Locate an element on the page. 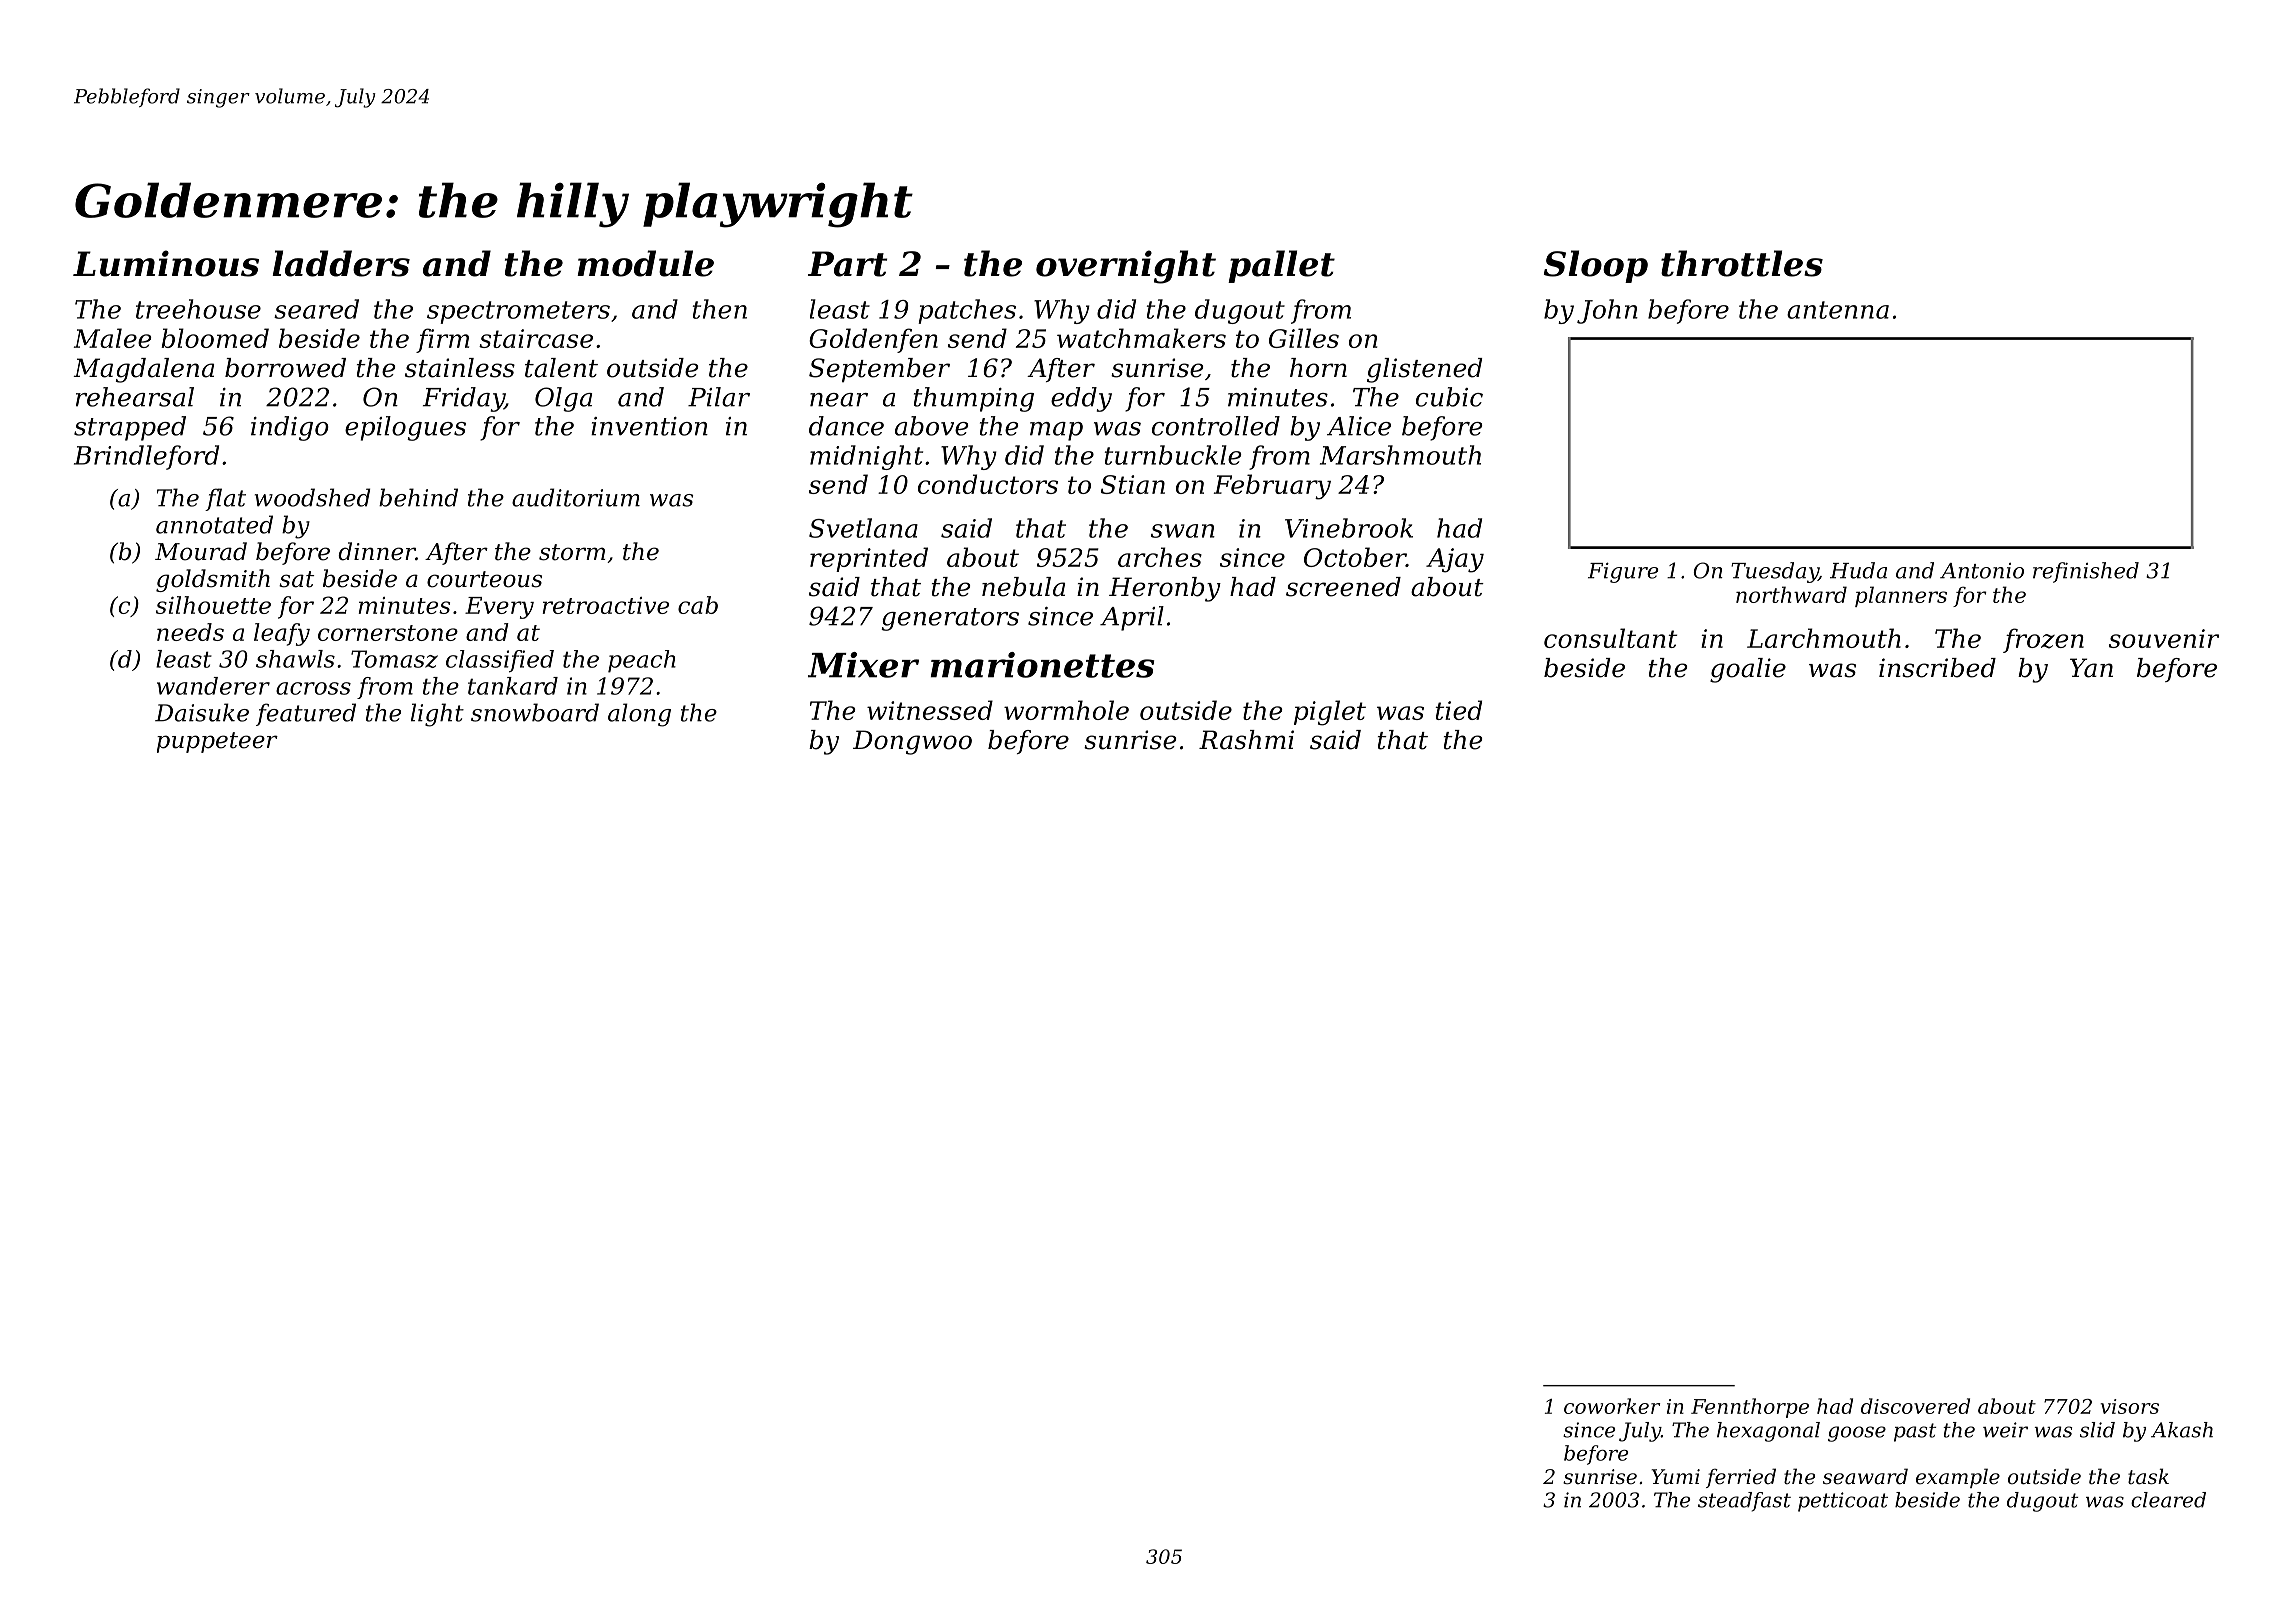  Rashmi is located at coordinates (1246, 740).
